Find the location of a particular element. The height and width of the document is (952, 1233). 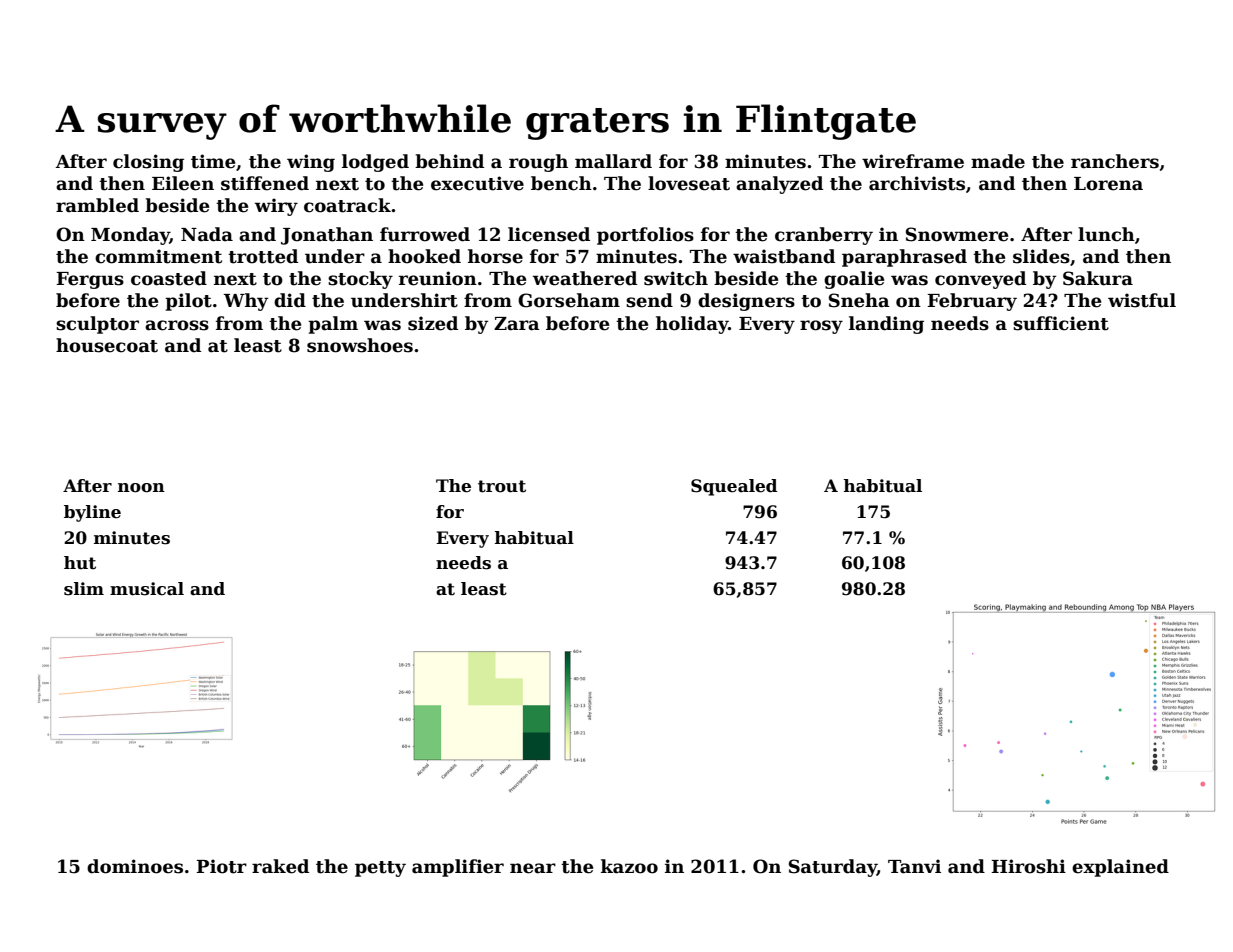

noon is located at coordinates (141, 488).
